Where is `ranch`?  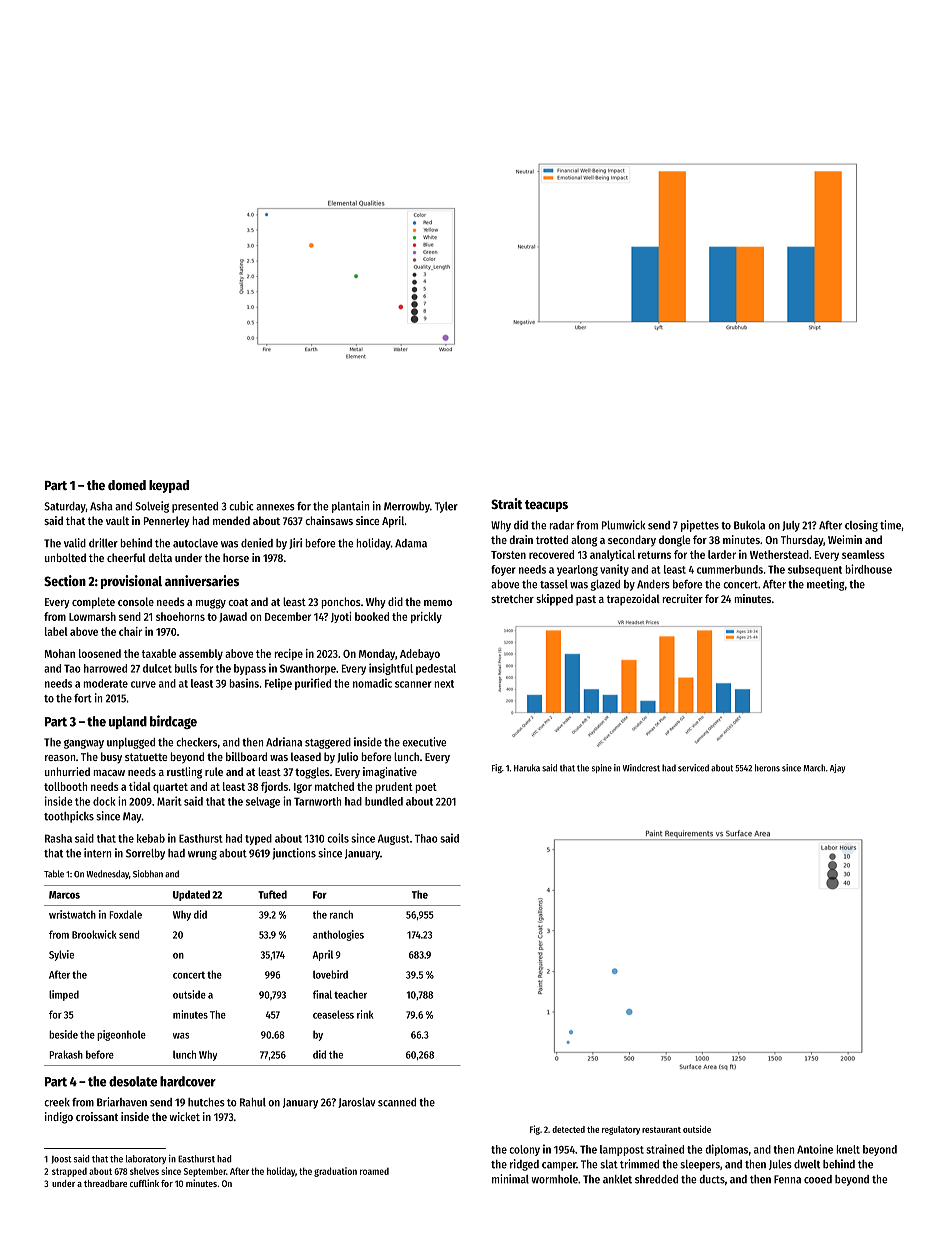 ranch is located at coordinates (341, 914).
